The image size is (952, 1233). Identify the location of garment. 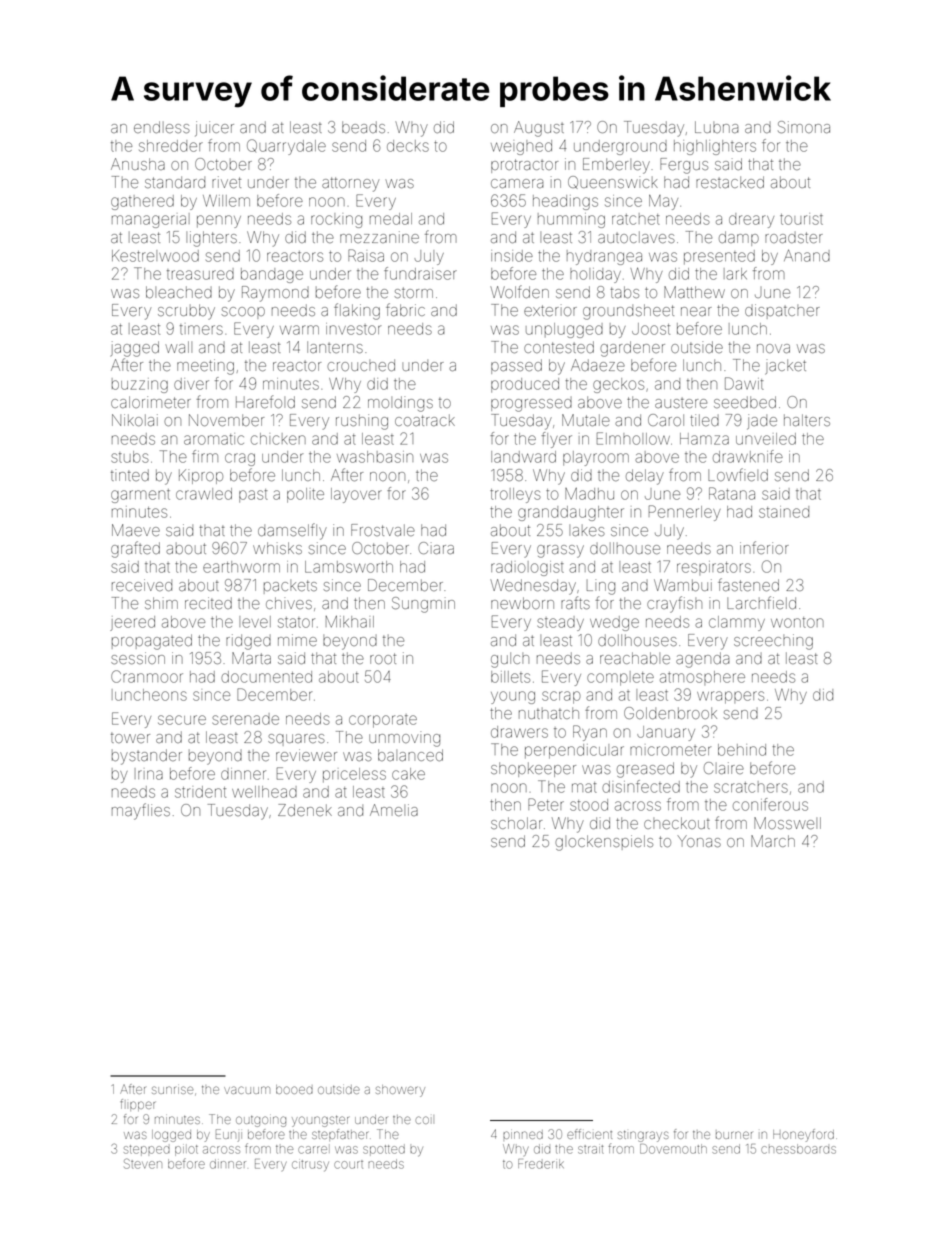
(140, 496).
